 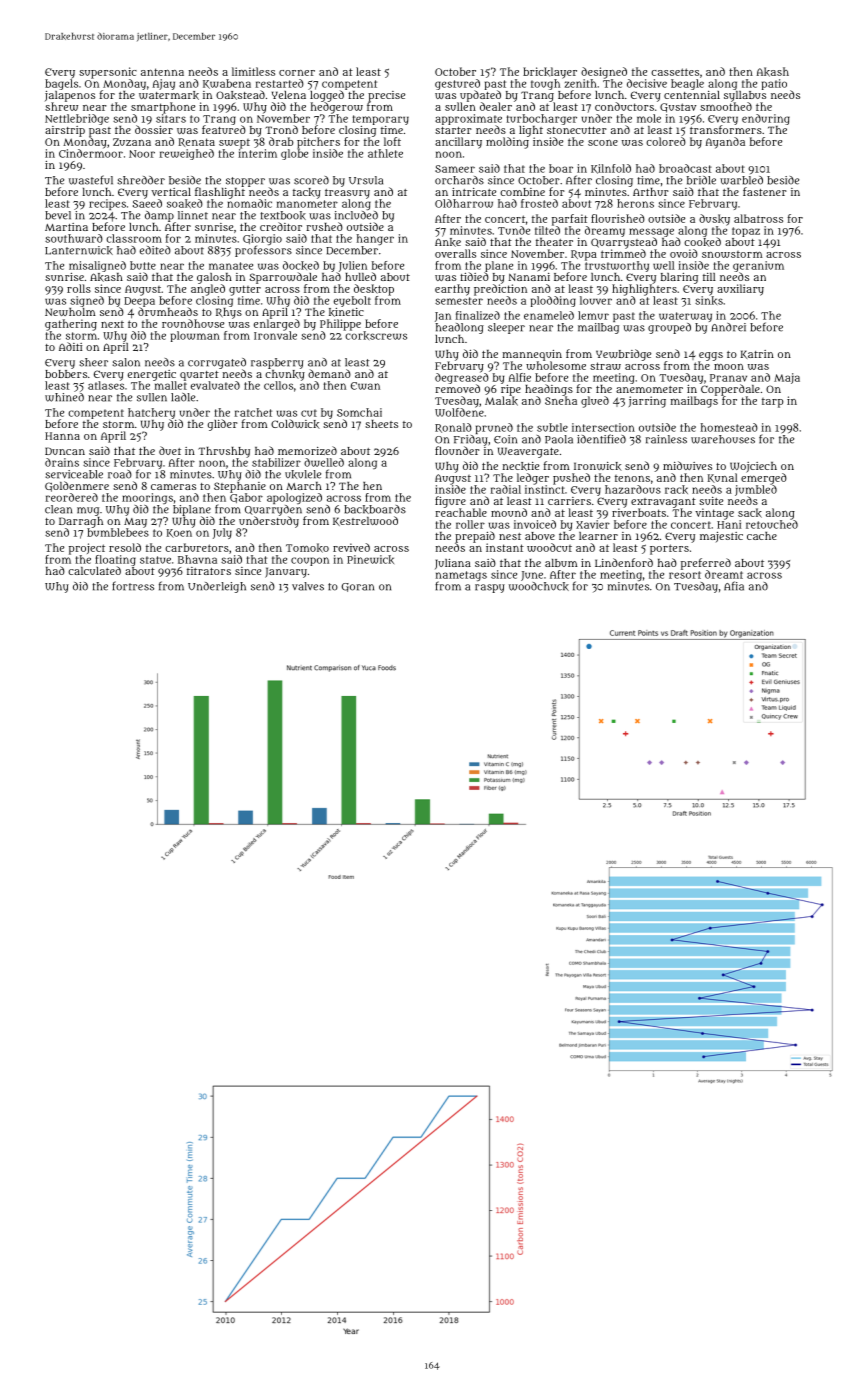 I want to click on riverboats, so click(x=639, y=512).
